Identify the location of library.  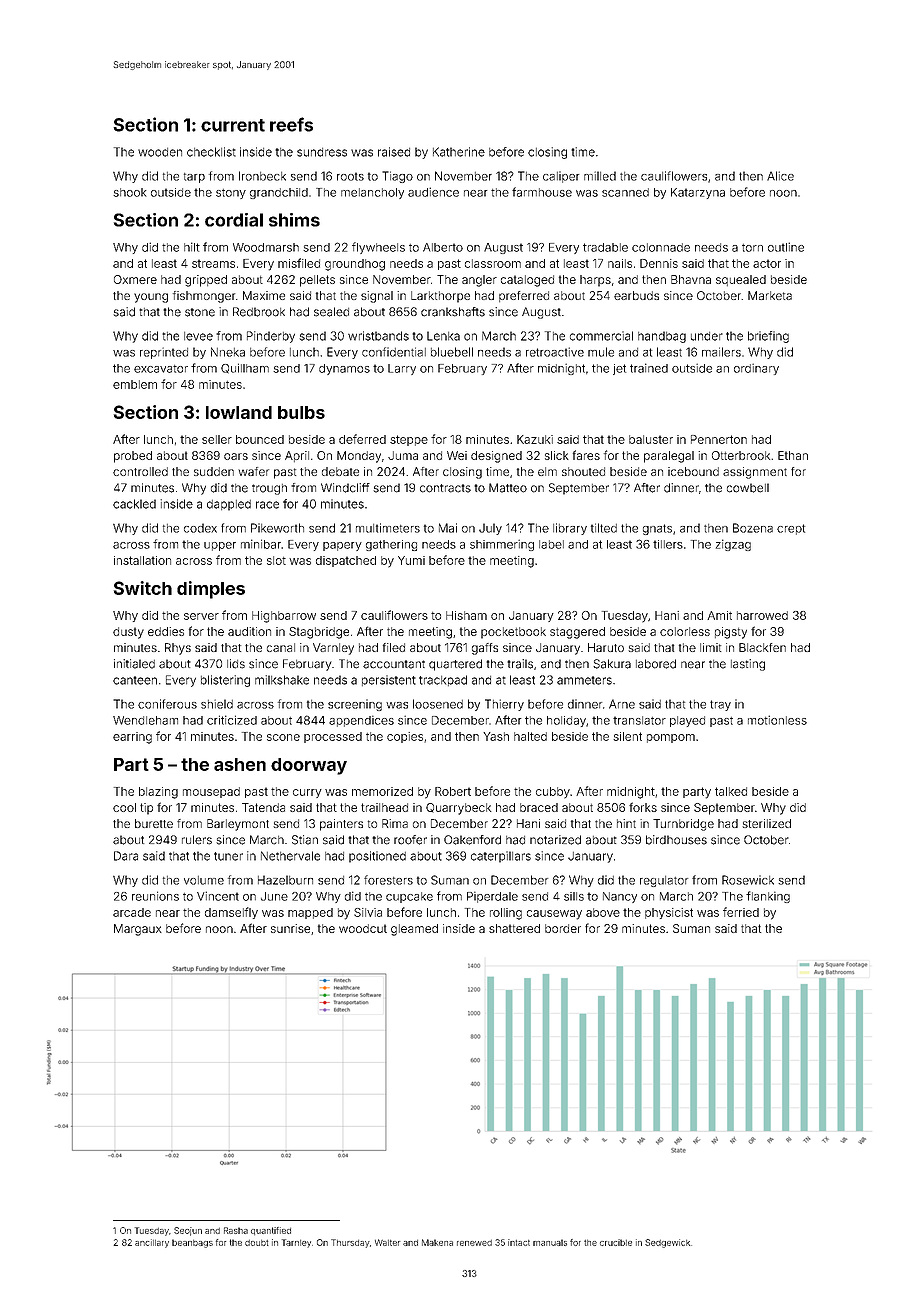
(570, 529).
